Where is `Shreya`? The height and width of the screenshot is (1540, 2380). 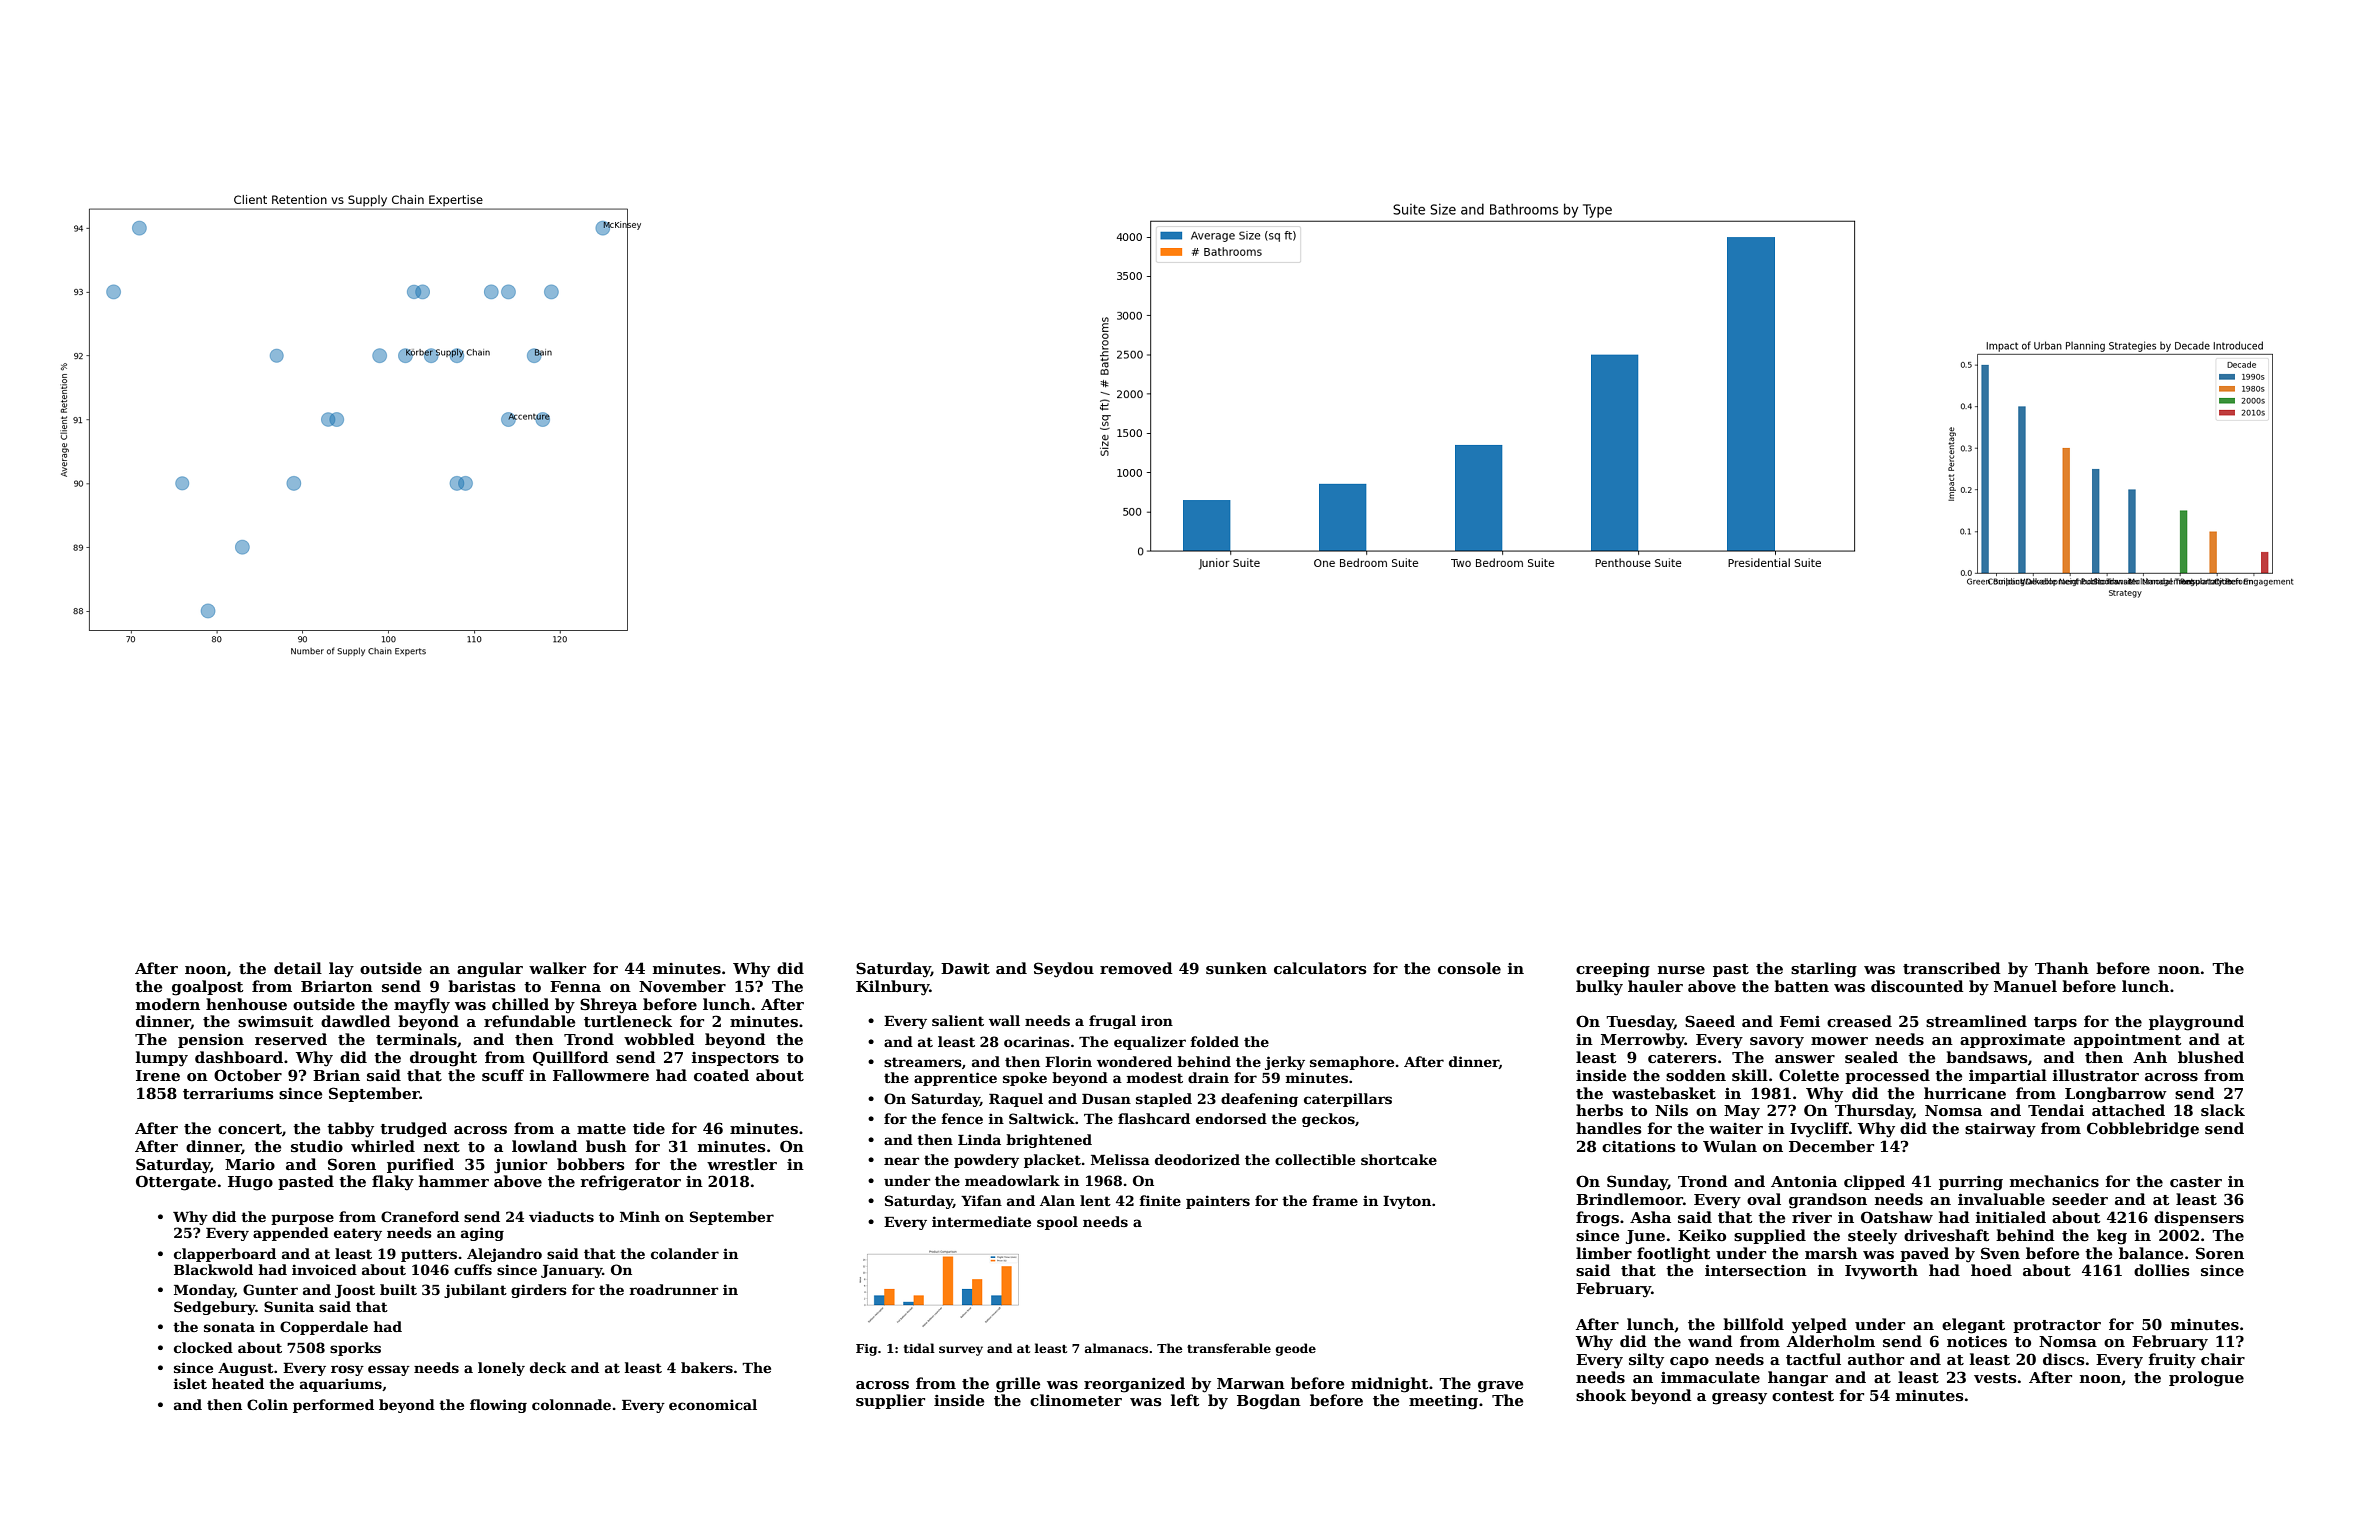 Shreya is located at coordinates (608, 1006).
